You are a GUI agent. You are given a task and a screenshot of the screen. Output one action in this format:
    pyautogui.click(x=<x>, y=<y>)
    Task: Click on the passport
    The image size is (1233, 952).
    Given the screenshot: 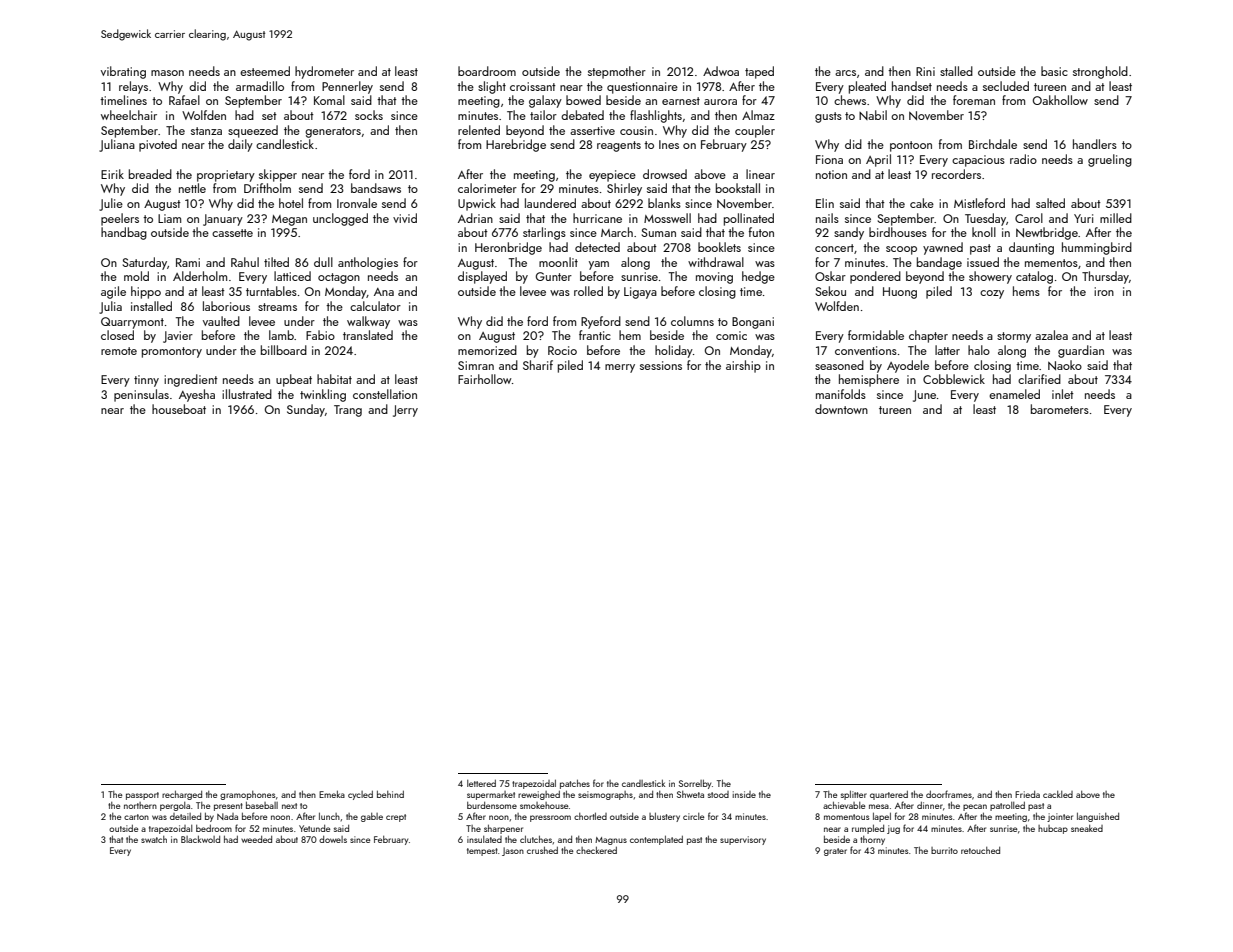 What is the action you would take?
    pyautogui.click(x=142, y=796)
